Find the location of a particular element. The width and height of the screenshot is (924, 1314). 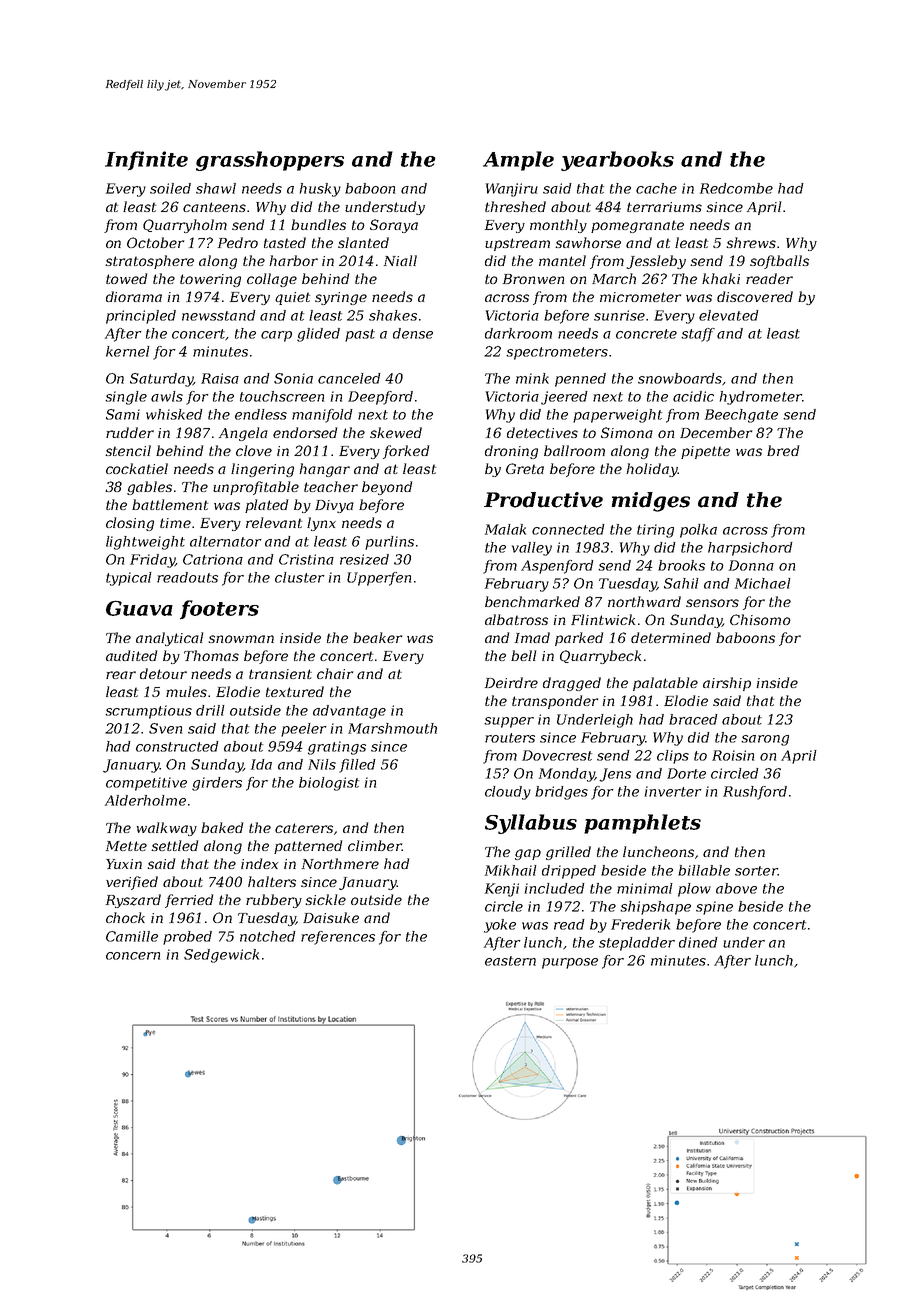

Mikhail is located at coordinates (511, 870).
